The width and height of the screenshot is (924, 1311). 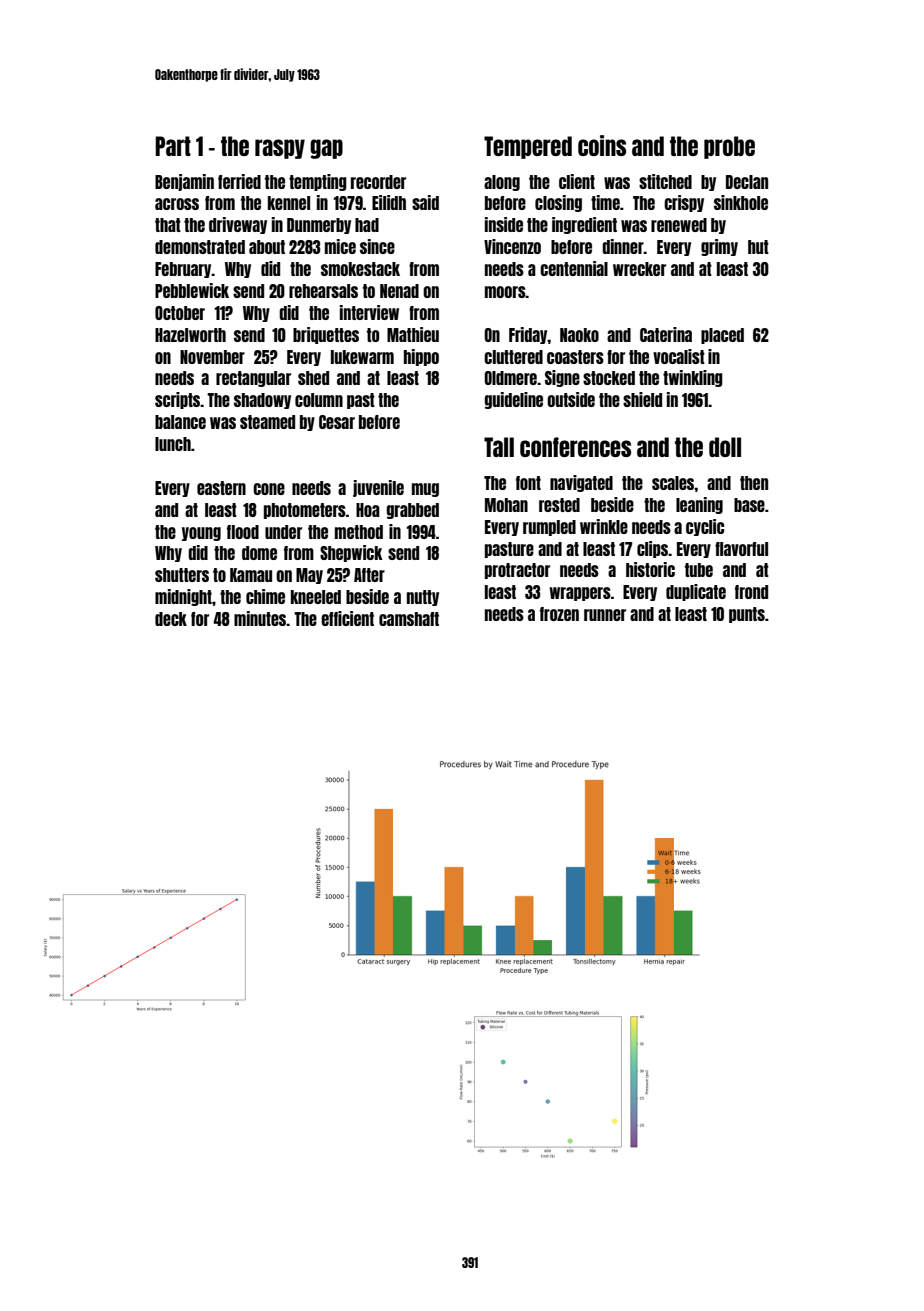 I want to click on placed, so click(x=722, y=336).
